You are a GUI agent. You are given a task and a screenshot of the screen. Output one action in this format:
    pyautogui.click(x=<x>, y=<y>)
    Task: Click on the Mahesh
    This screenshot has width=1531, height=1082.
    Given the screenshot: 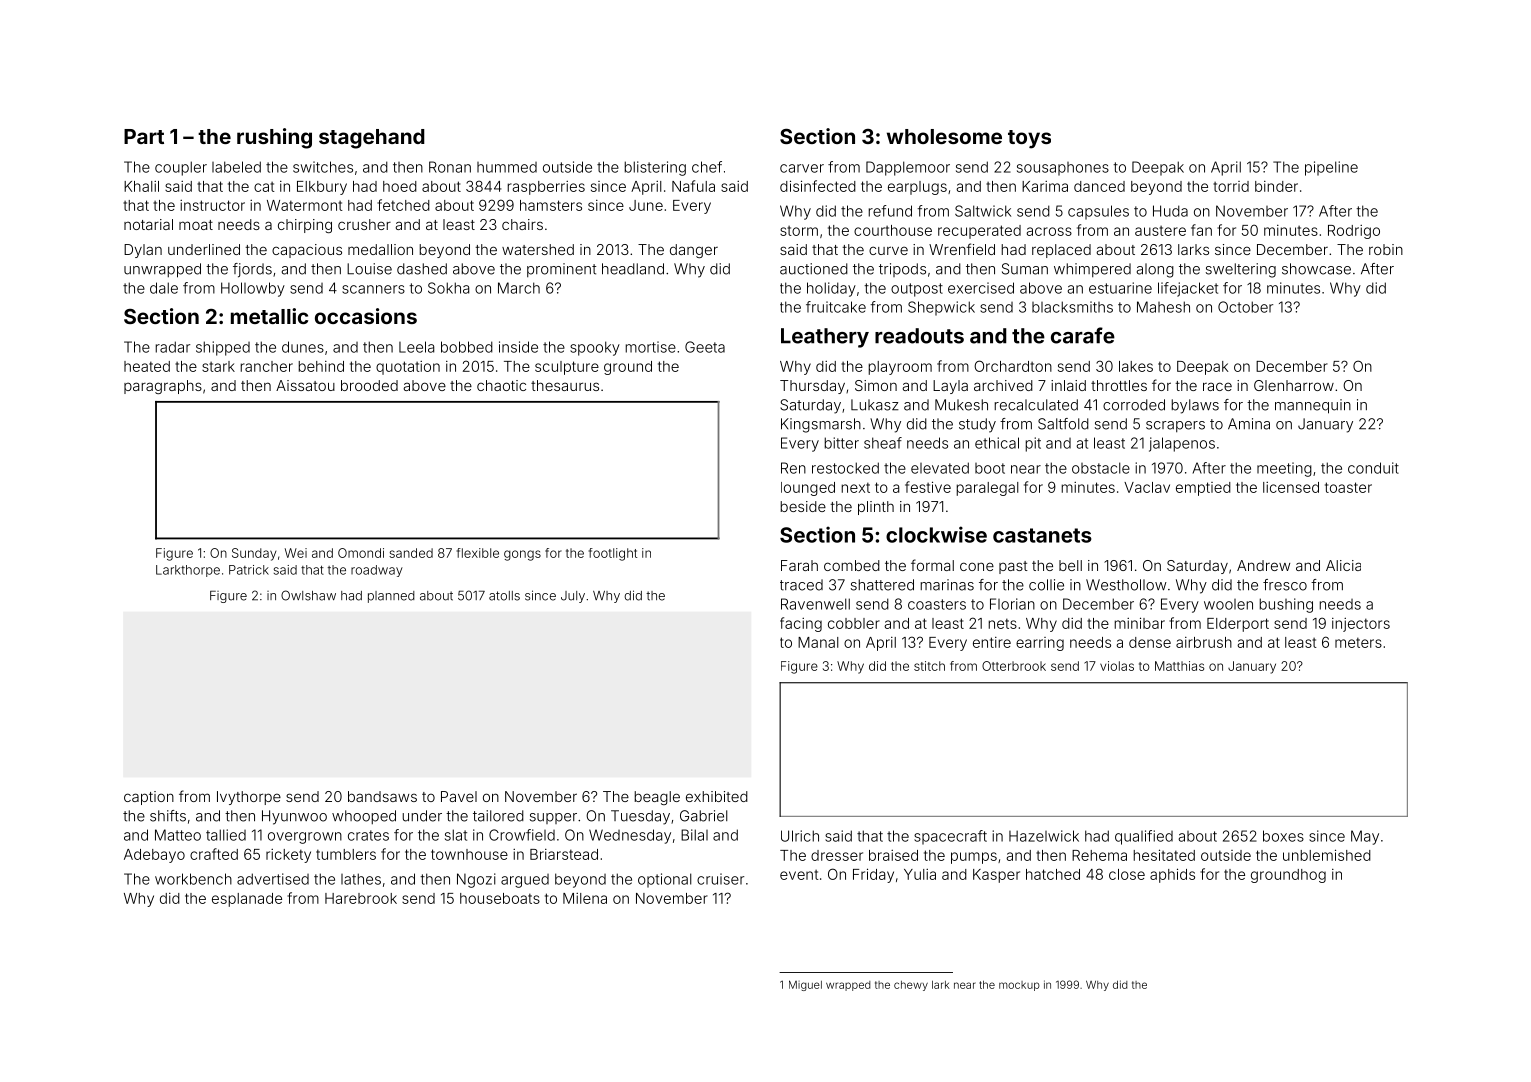 What is the action you would take?
    pyautogui.click(x=1163, y=307)
